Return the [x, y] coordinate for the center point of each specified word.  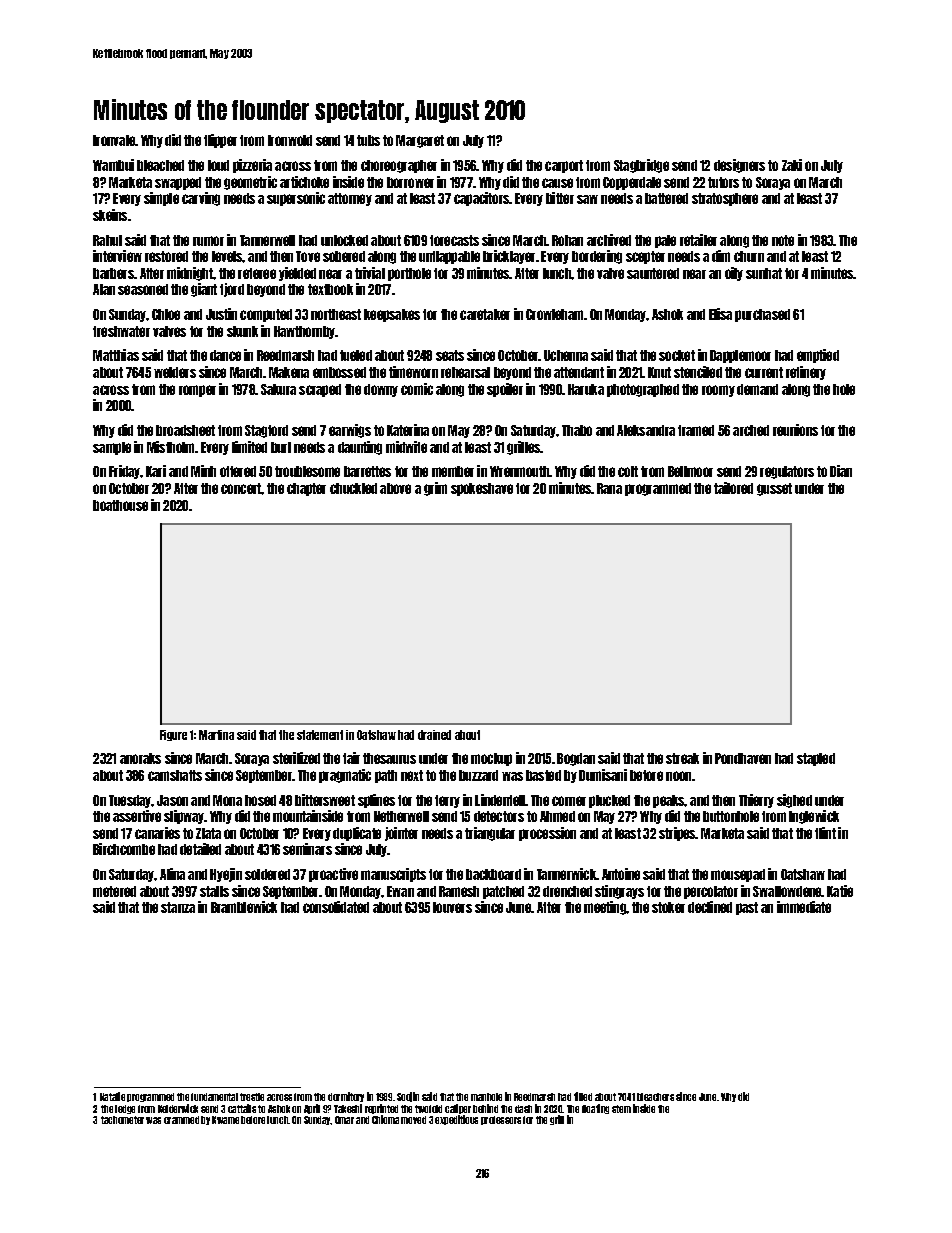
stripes [677, 834]
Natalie [112, 1096]
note [783, 240]
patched [503, 892]
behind [485, 1108]
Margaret [420, 141]
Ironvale [114, 140]
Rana [609, 488]
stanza [178, 907]
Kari [156, 471]
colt [628, 471]
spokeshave [482, 489]
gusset [774, 489]
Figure [173, 735]
